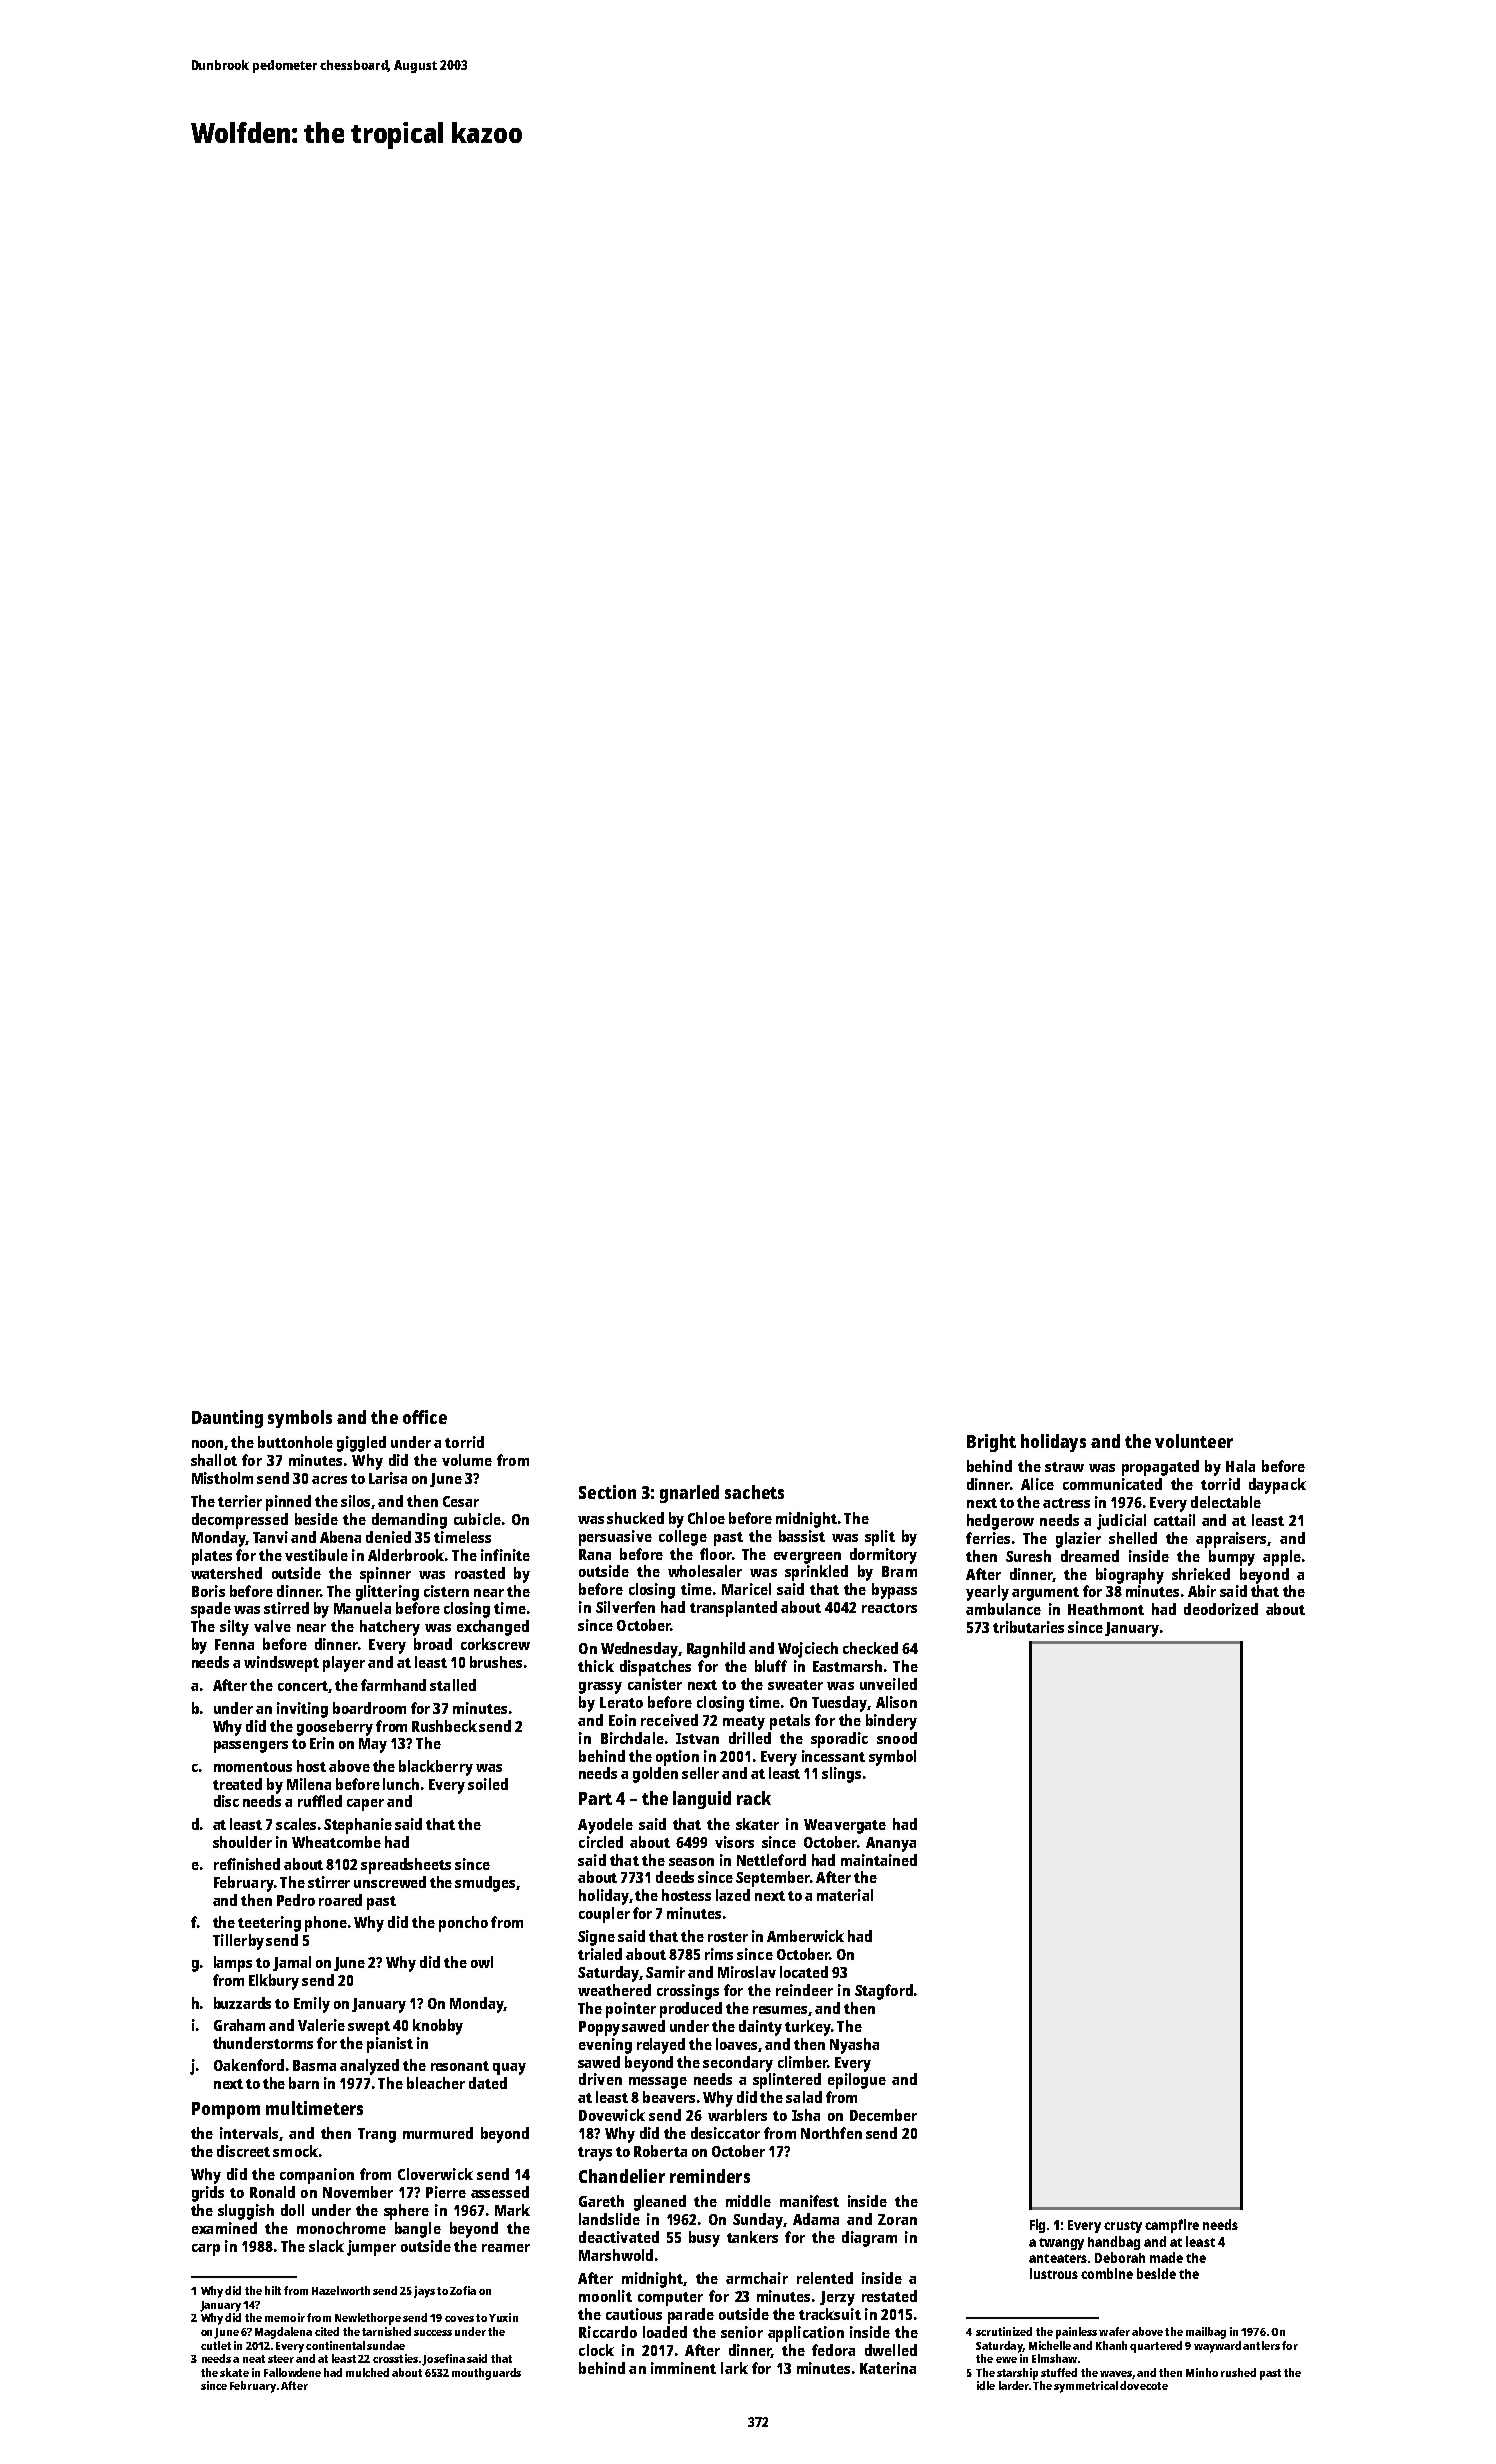 The image size is (1496, 2464). I want to click on Emily, so click(312, 2005).
